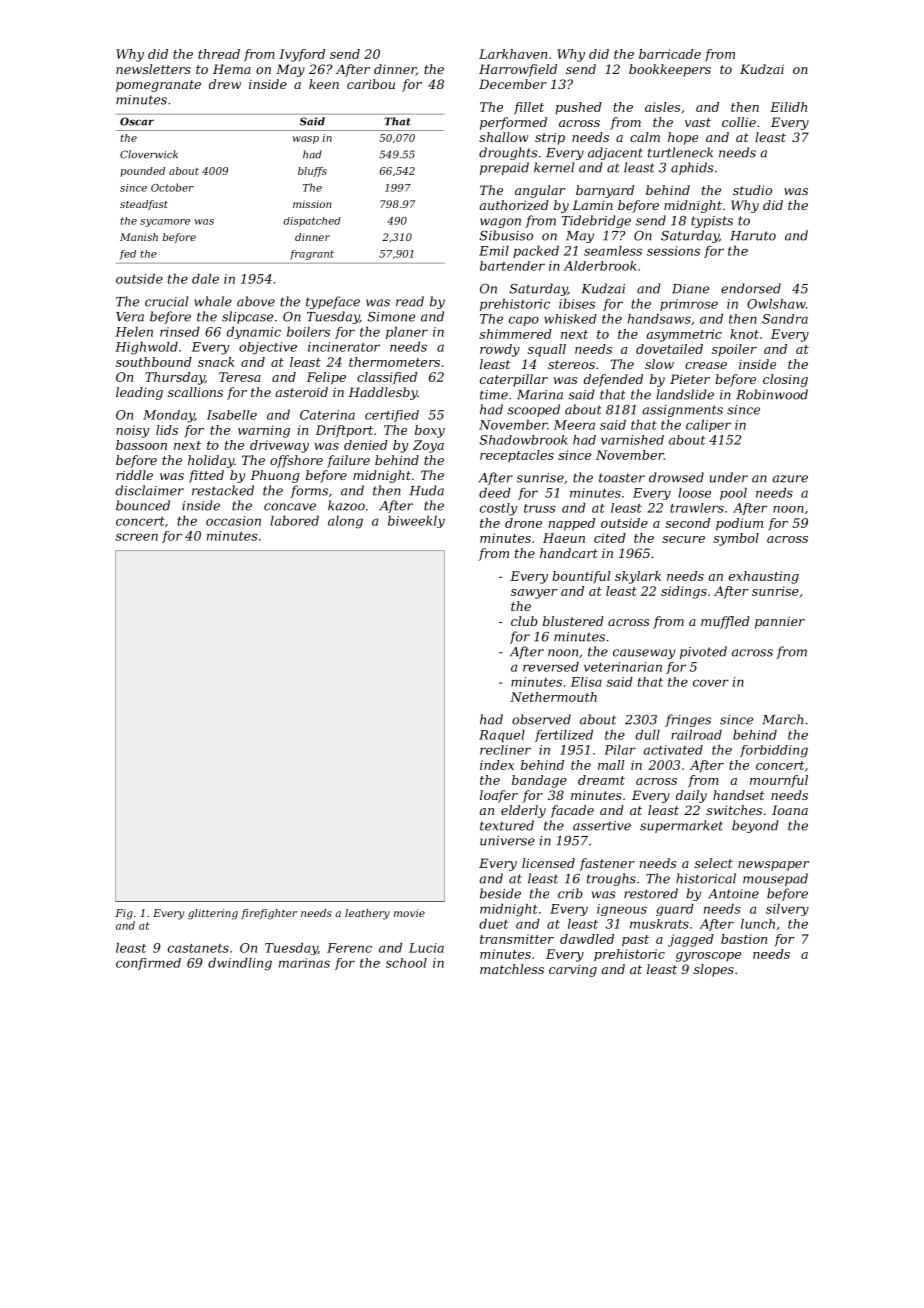  I want to click on Helen, so click(134, 332).
